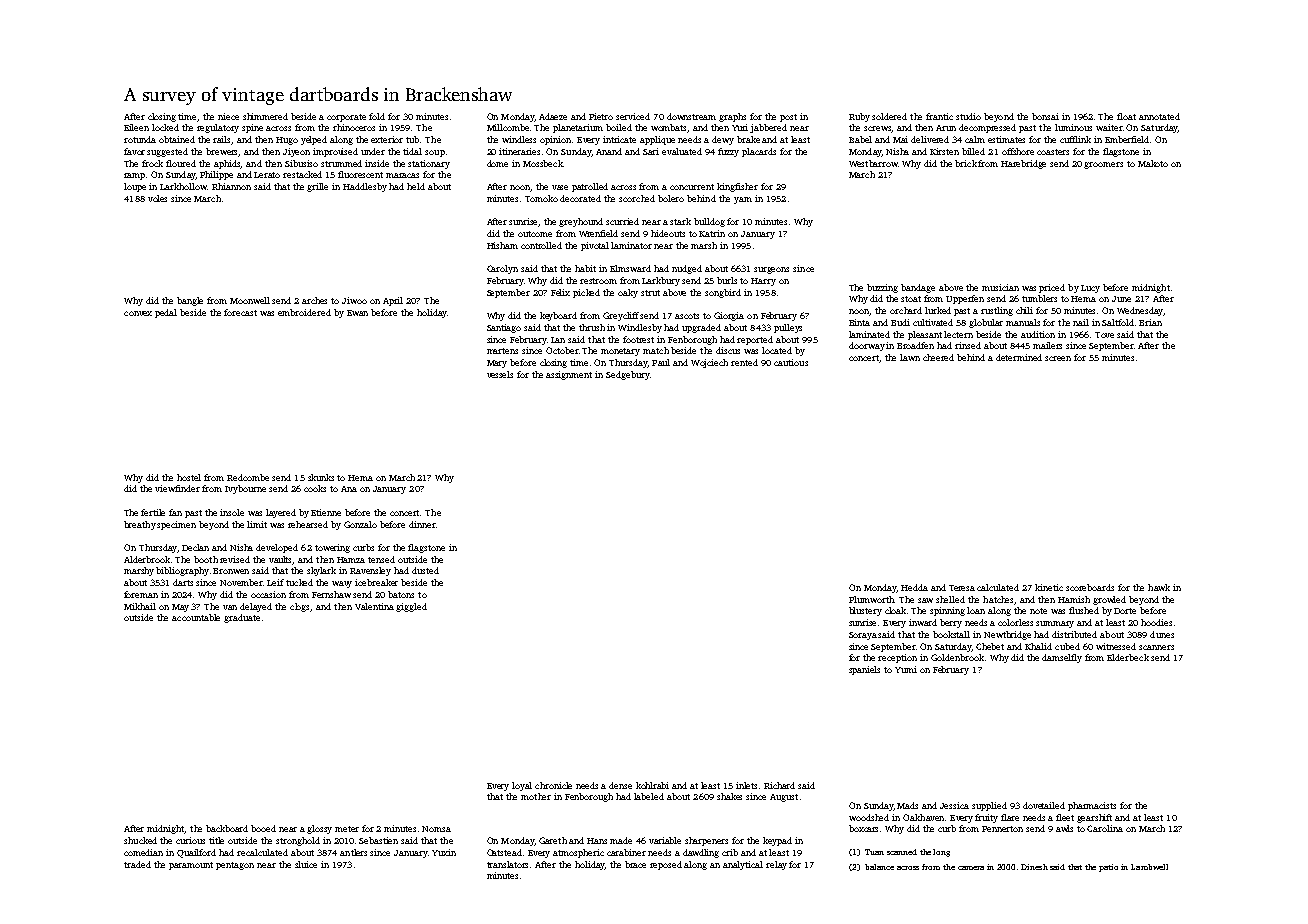 The height and width of the screenshot is (924, 1308). I want to click on graphs, so click(732, 117).
